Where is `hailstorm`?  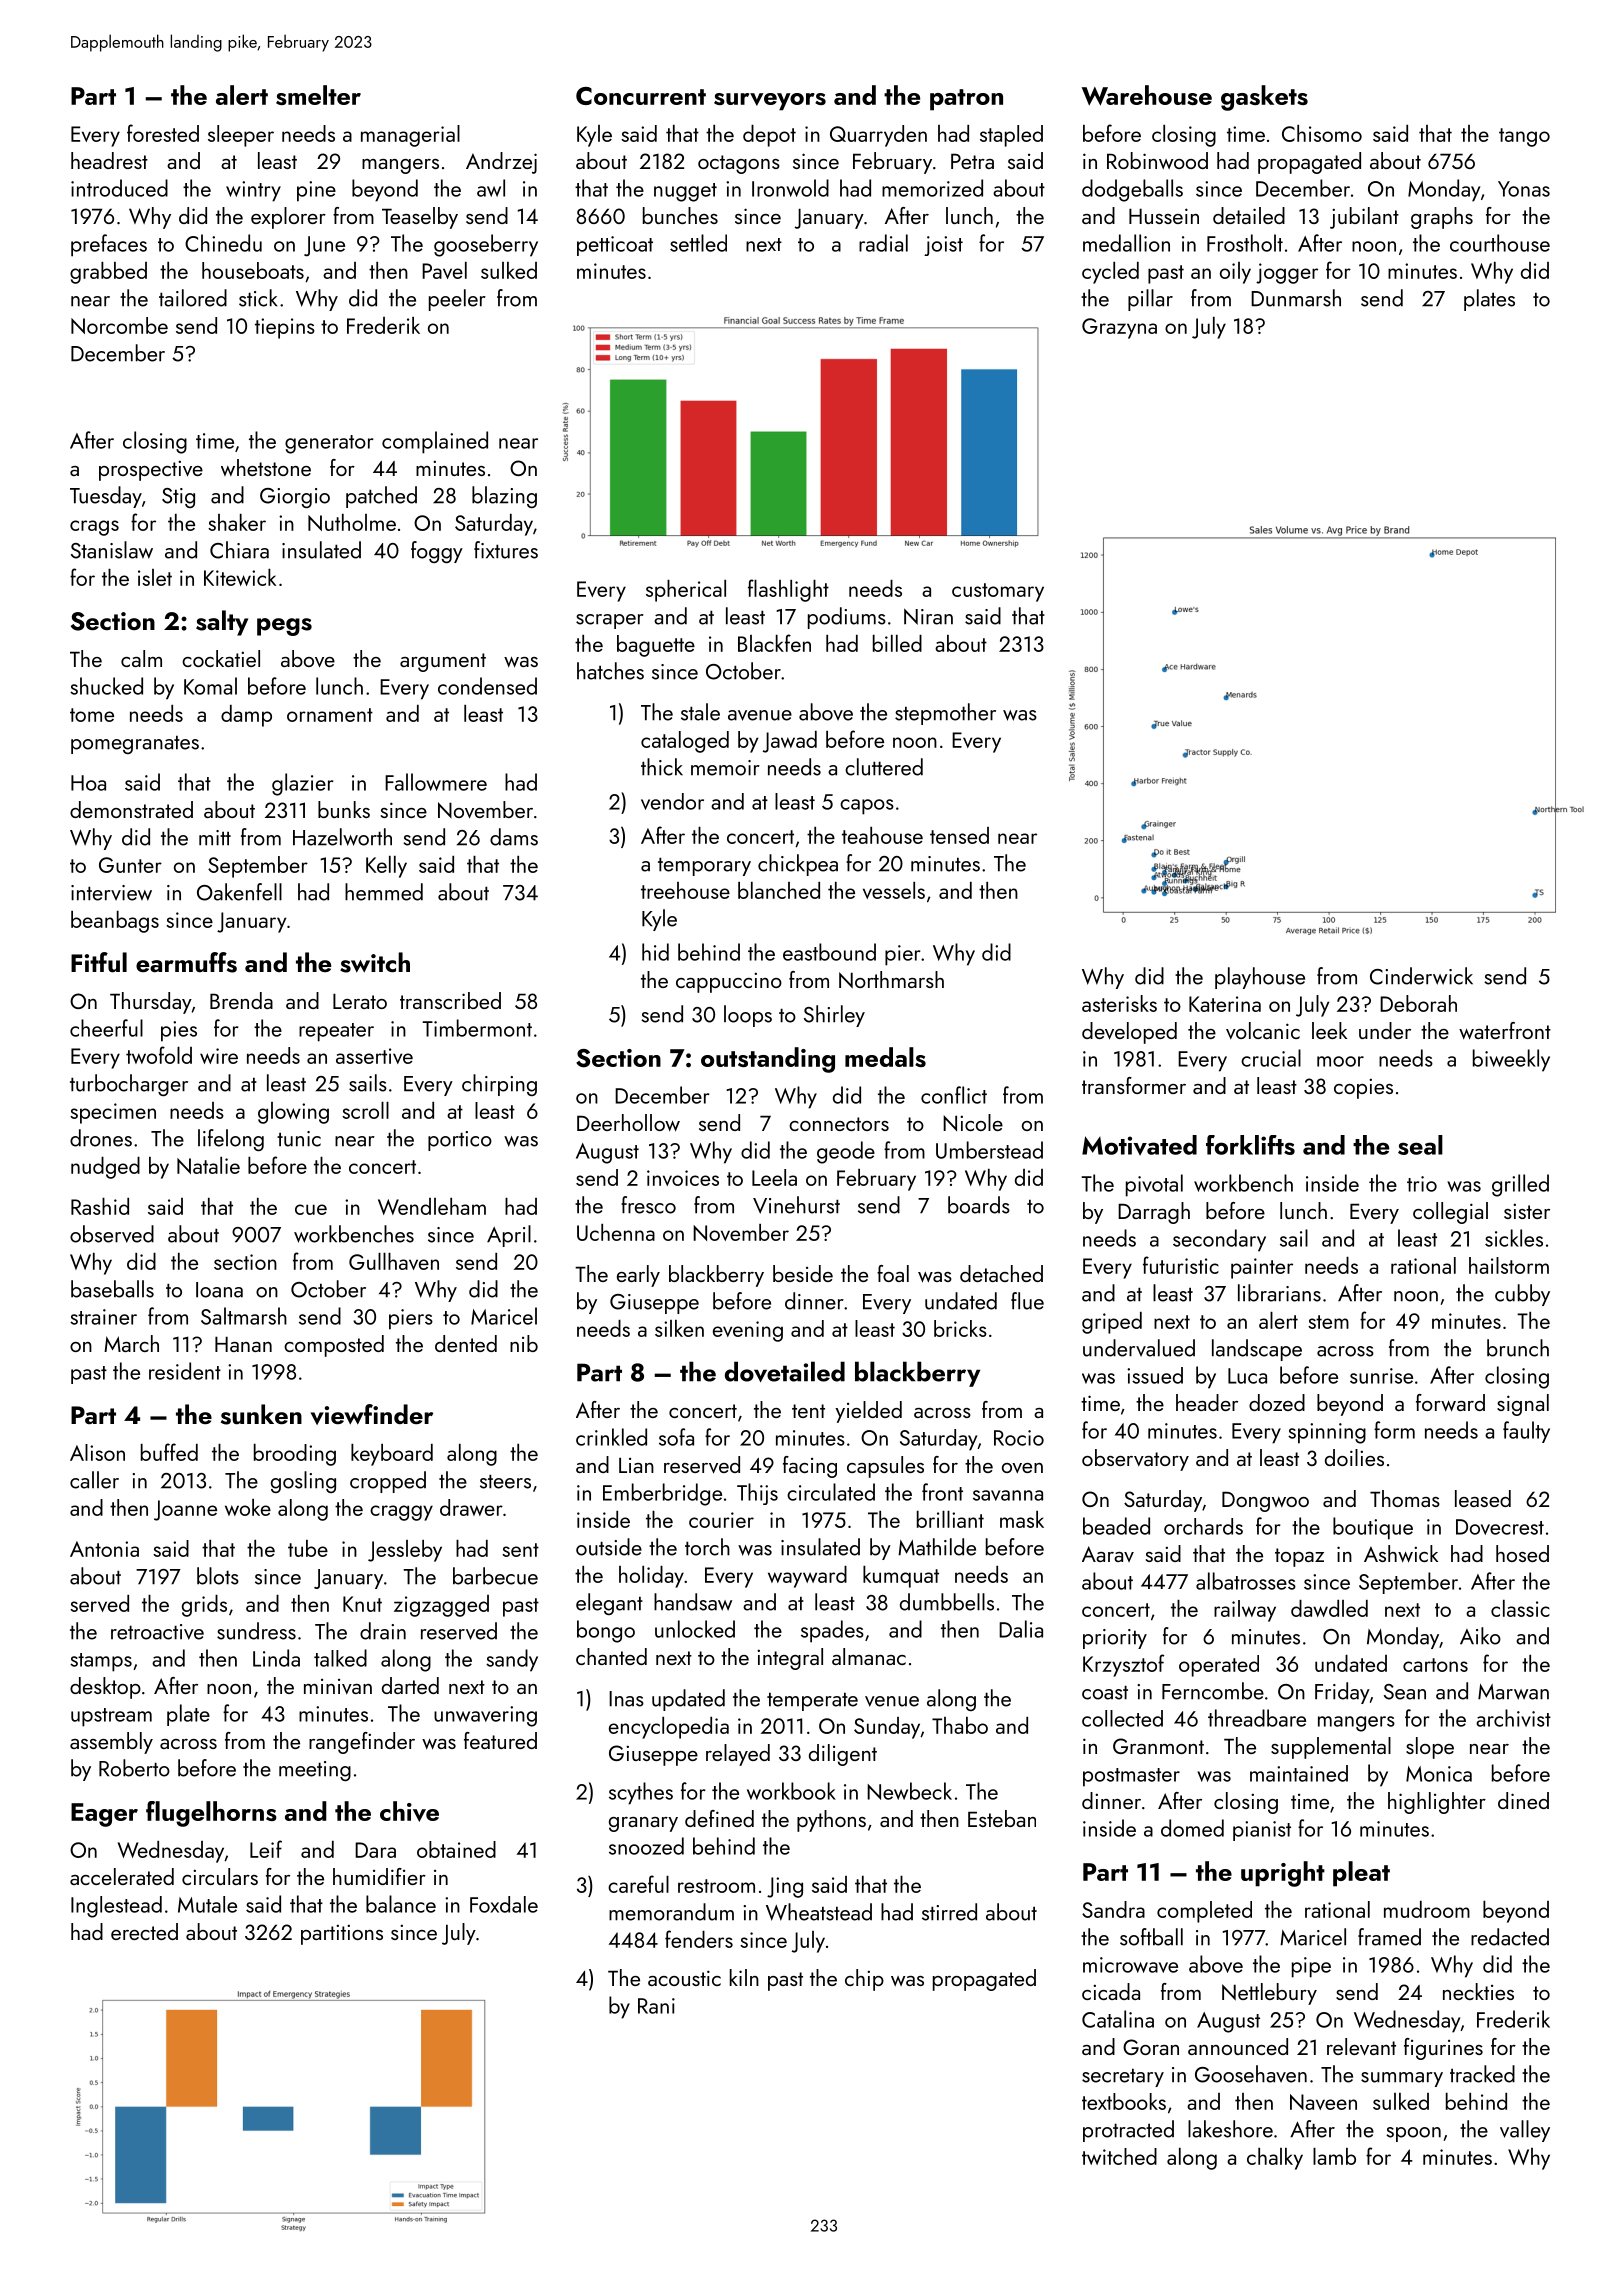 hailstorm is located at coordinates (1509, 1265).
